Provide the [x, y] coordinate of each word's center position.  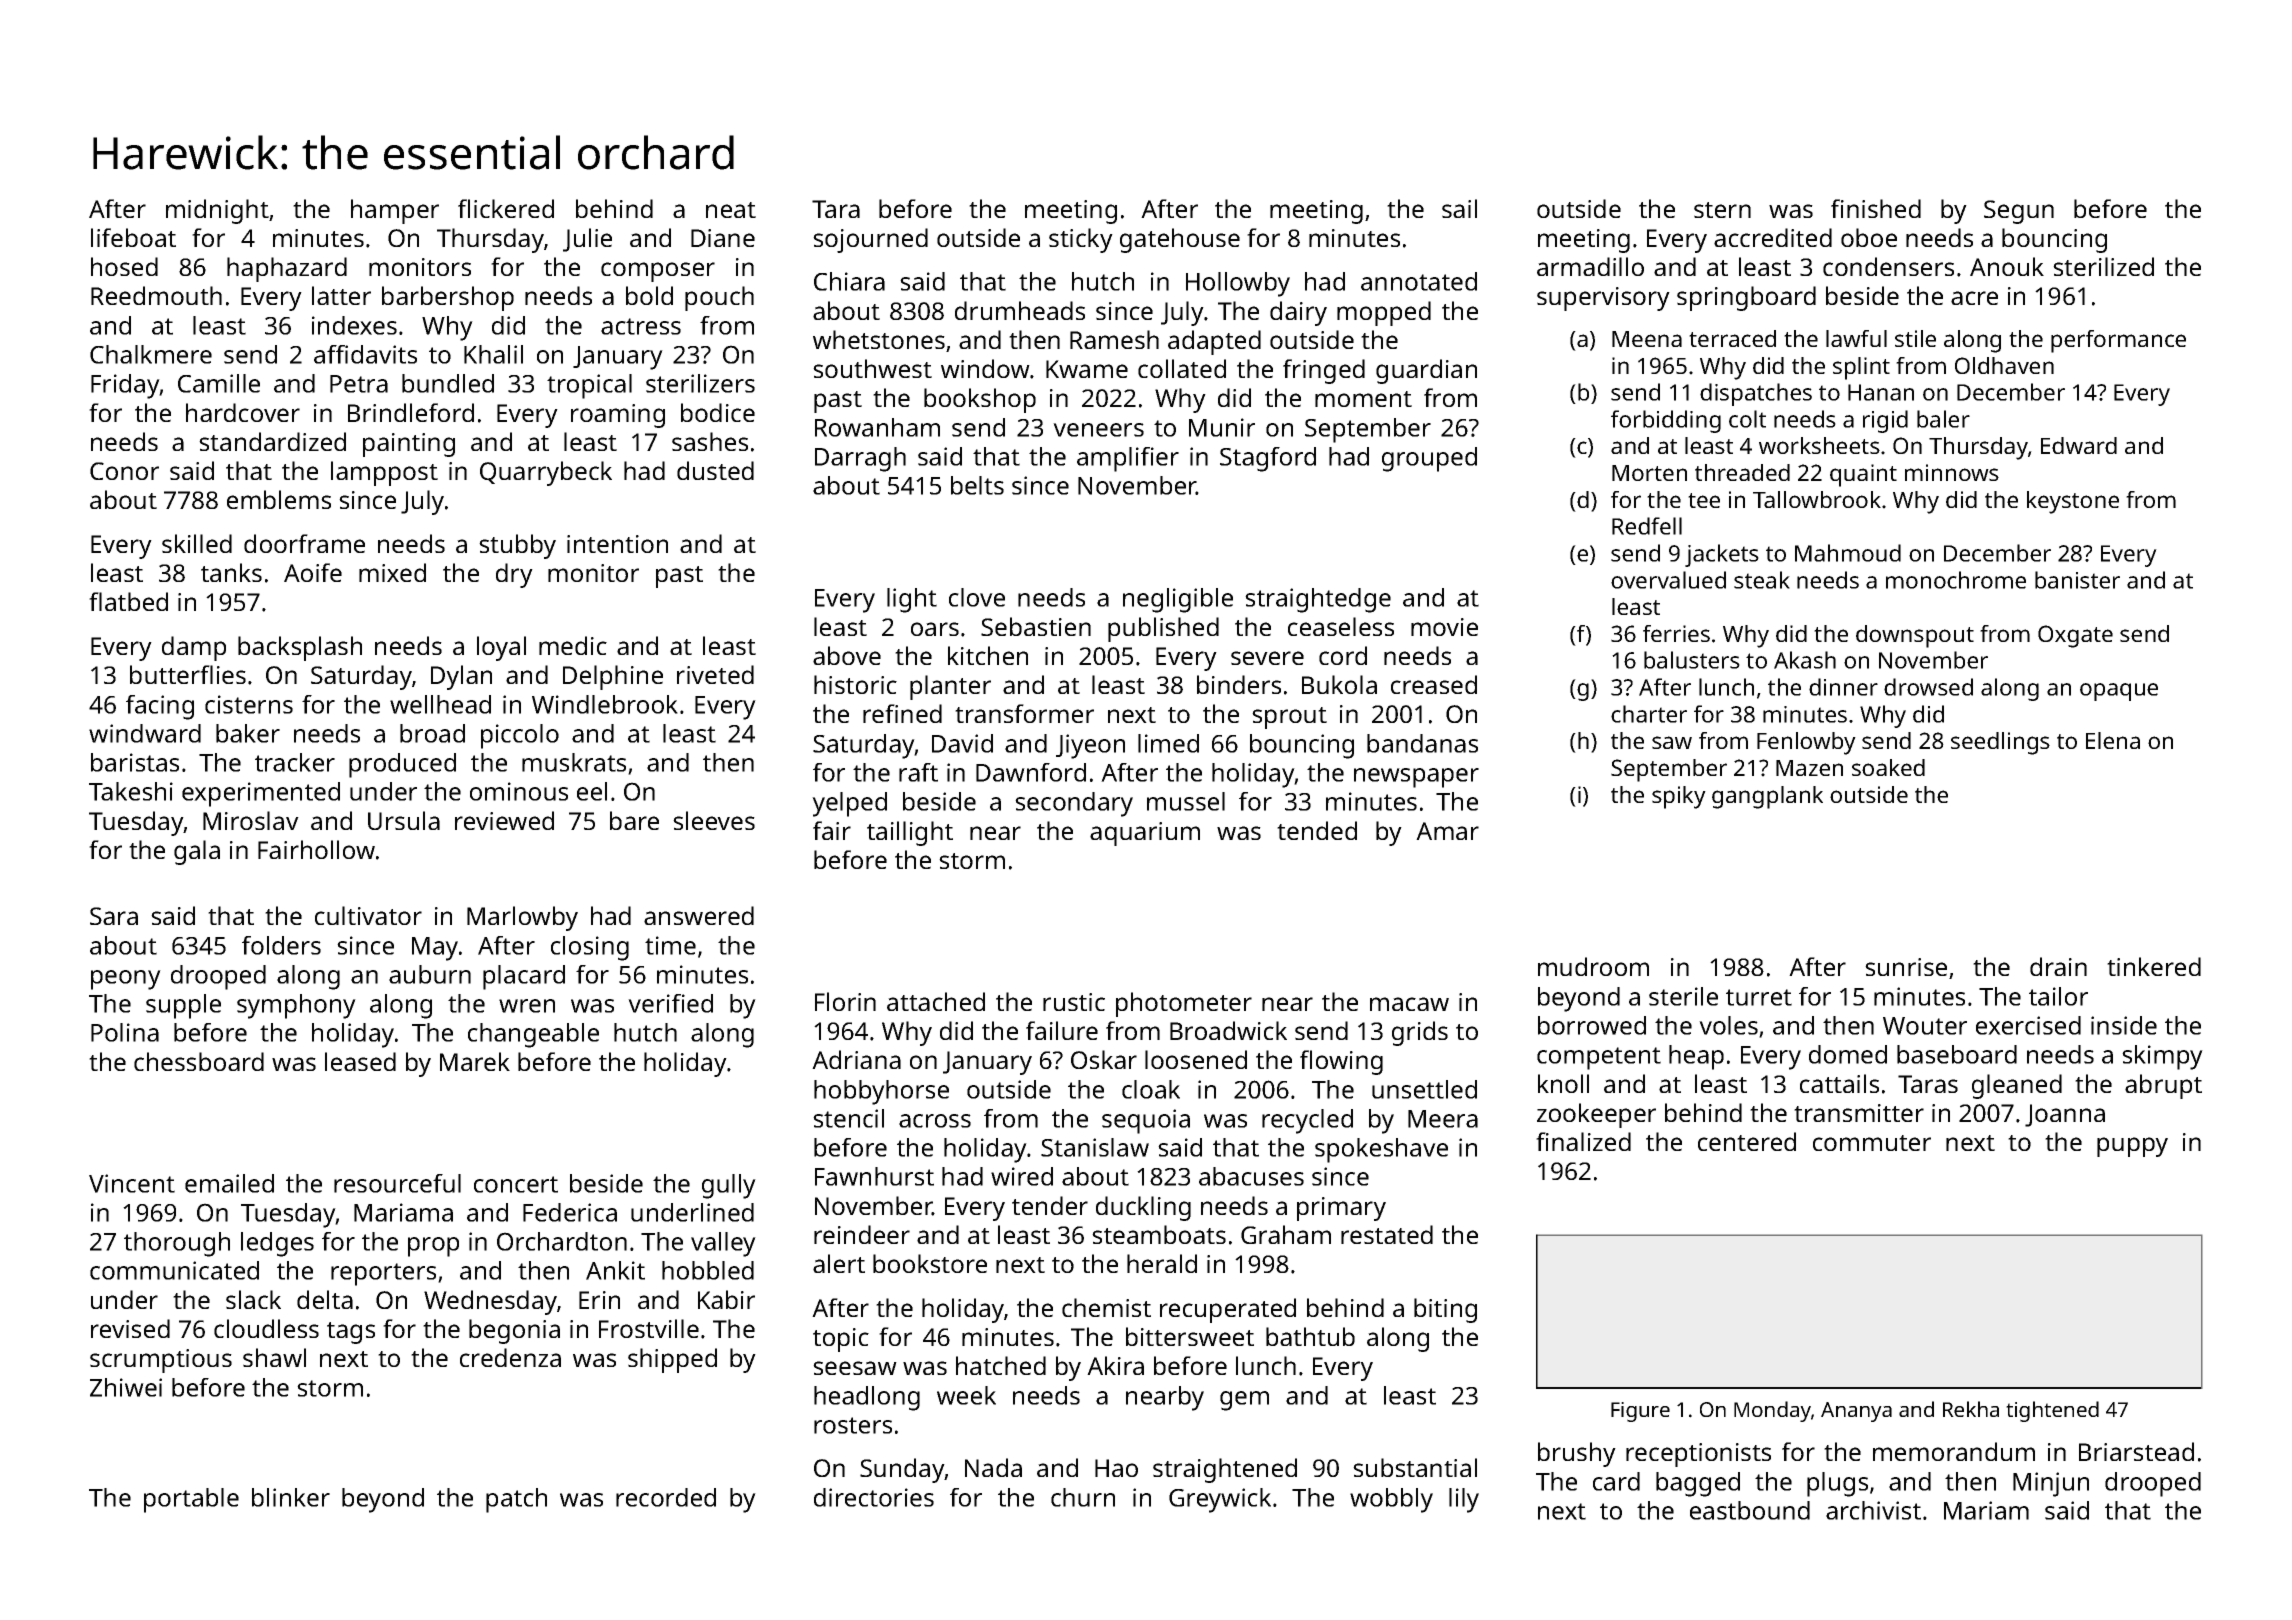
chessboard [199, 1061]
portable [191, 1500]
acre [1974, 298]
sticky [1081, 240]
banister [2077, 580]
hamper [395, 211]
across [935, 1121]
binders [1239, 684]
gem [1244, 1401]
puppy [2132, 1147]
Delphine [613, 677]
